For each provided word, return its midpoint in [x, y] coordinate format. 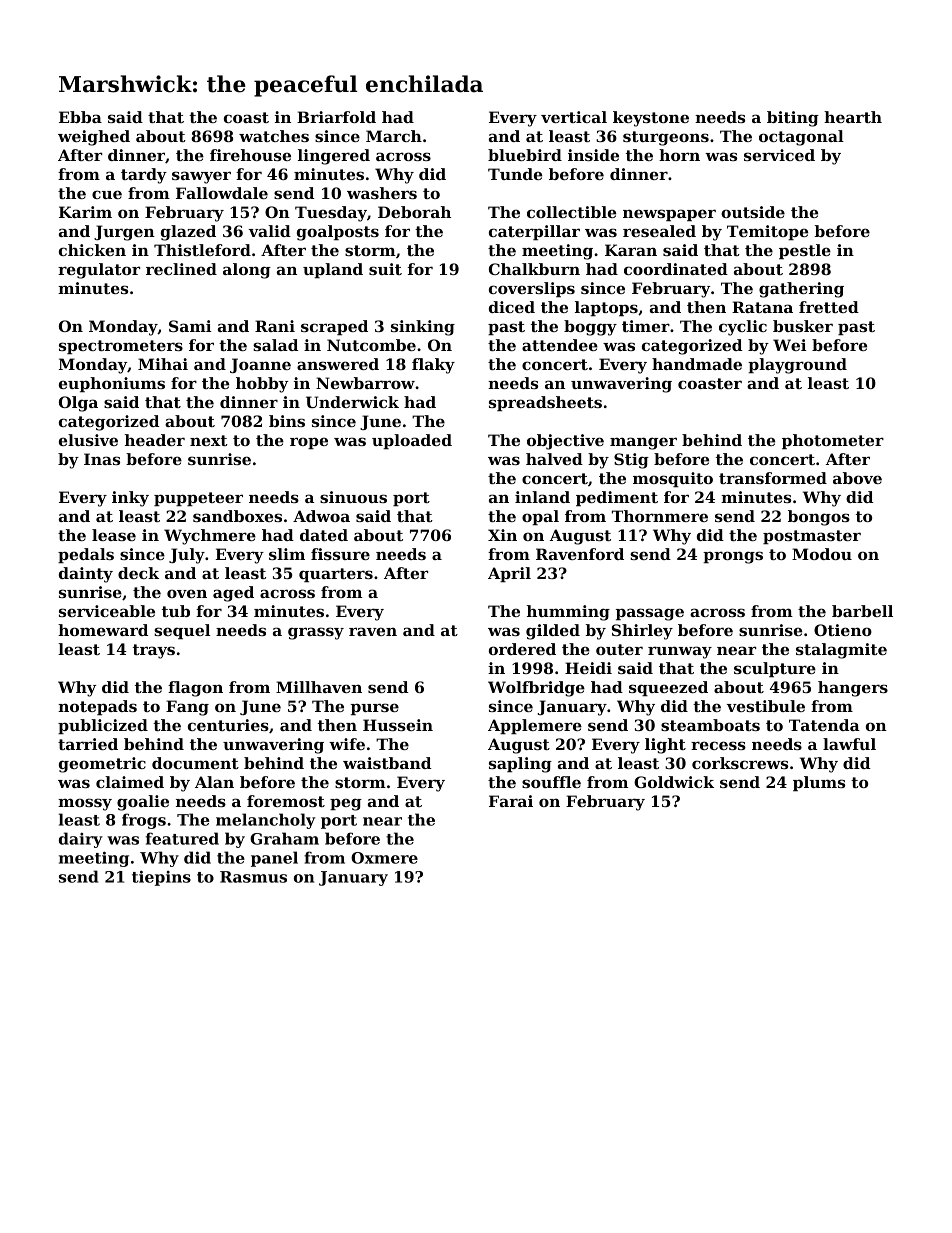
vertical [574, 117]
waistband [387, 763]
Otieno [843, 630]
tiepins [161, 878]
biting [793, 119]
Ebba [80, 117]
